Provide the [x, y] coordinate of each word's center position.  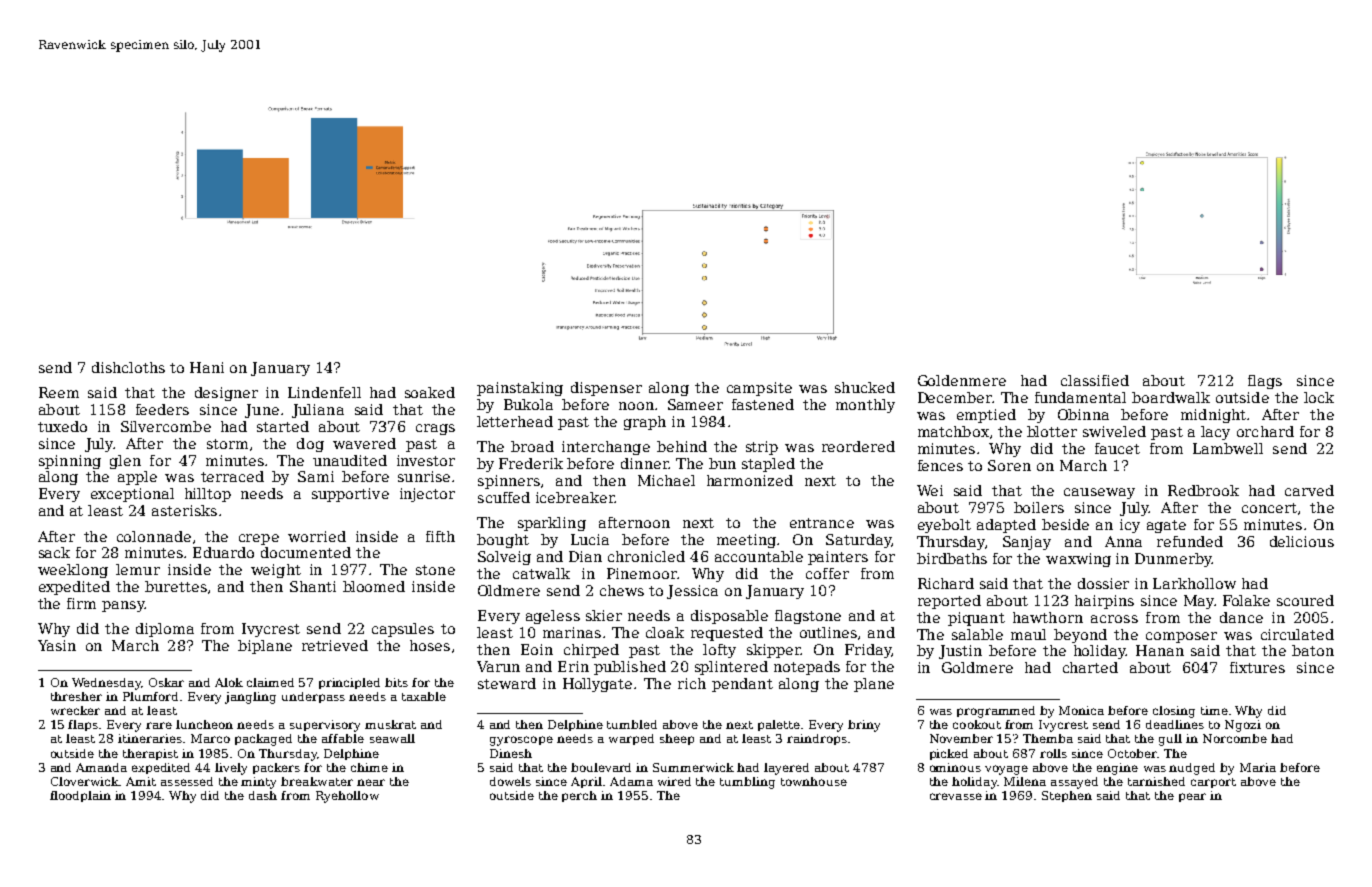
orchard [1265, 431]
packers [276, 768]
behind [682, 446]
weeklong [73, 571]
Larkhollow [1194, 583]
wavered [364, 443]
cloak [665, 632]
